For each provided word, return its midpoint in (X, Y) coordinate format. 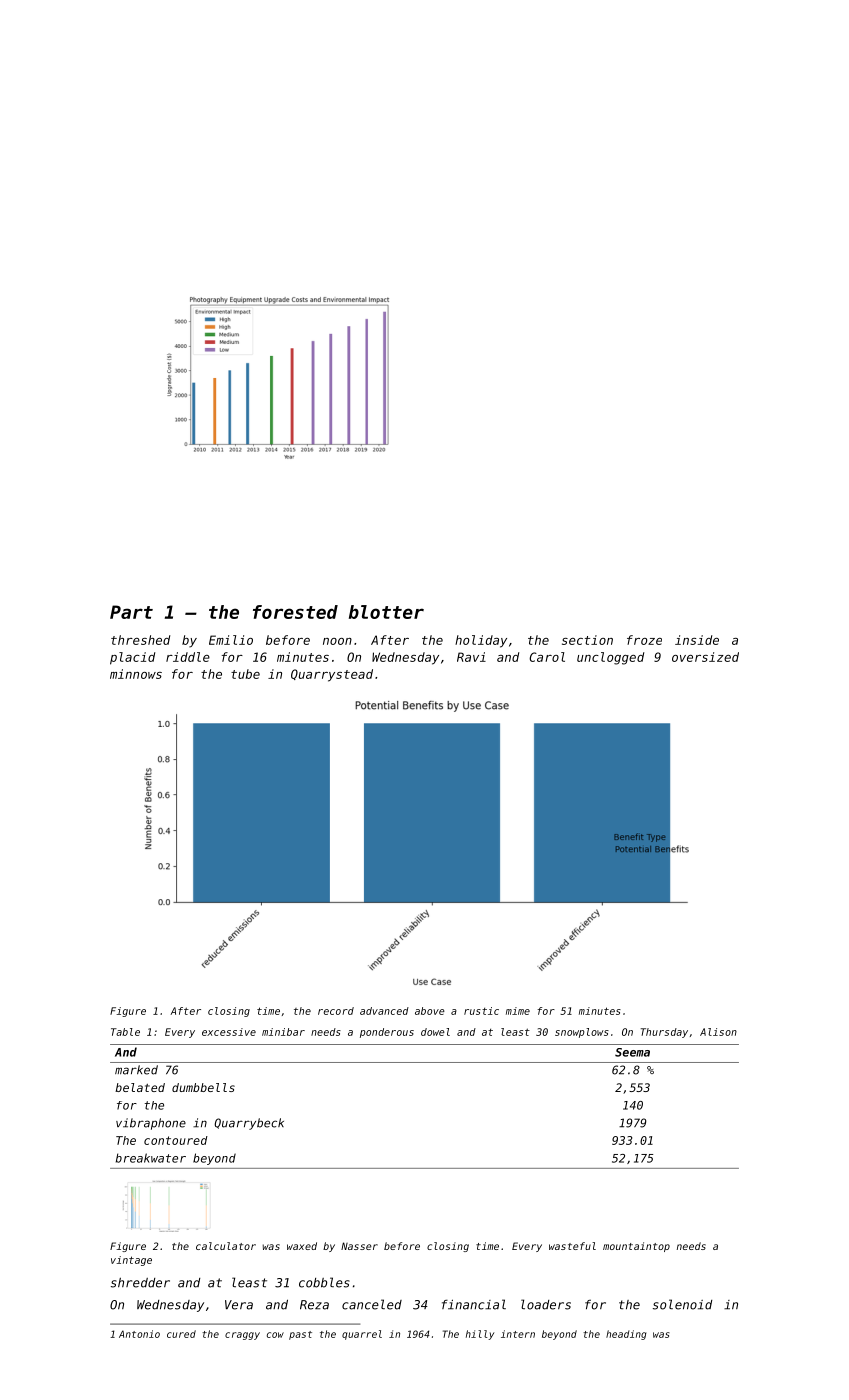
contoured (176, 1140)
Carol (547, 657)
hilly (480, 1335)
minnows (136, 674)
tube (245, 674)
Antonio (139, 1334)
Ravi (471, 657)
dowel (435, 1032)
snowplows (582, 1033)
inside (697, 640)
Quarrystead (332, 675)
